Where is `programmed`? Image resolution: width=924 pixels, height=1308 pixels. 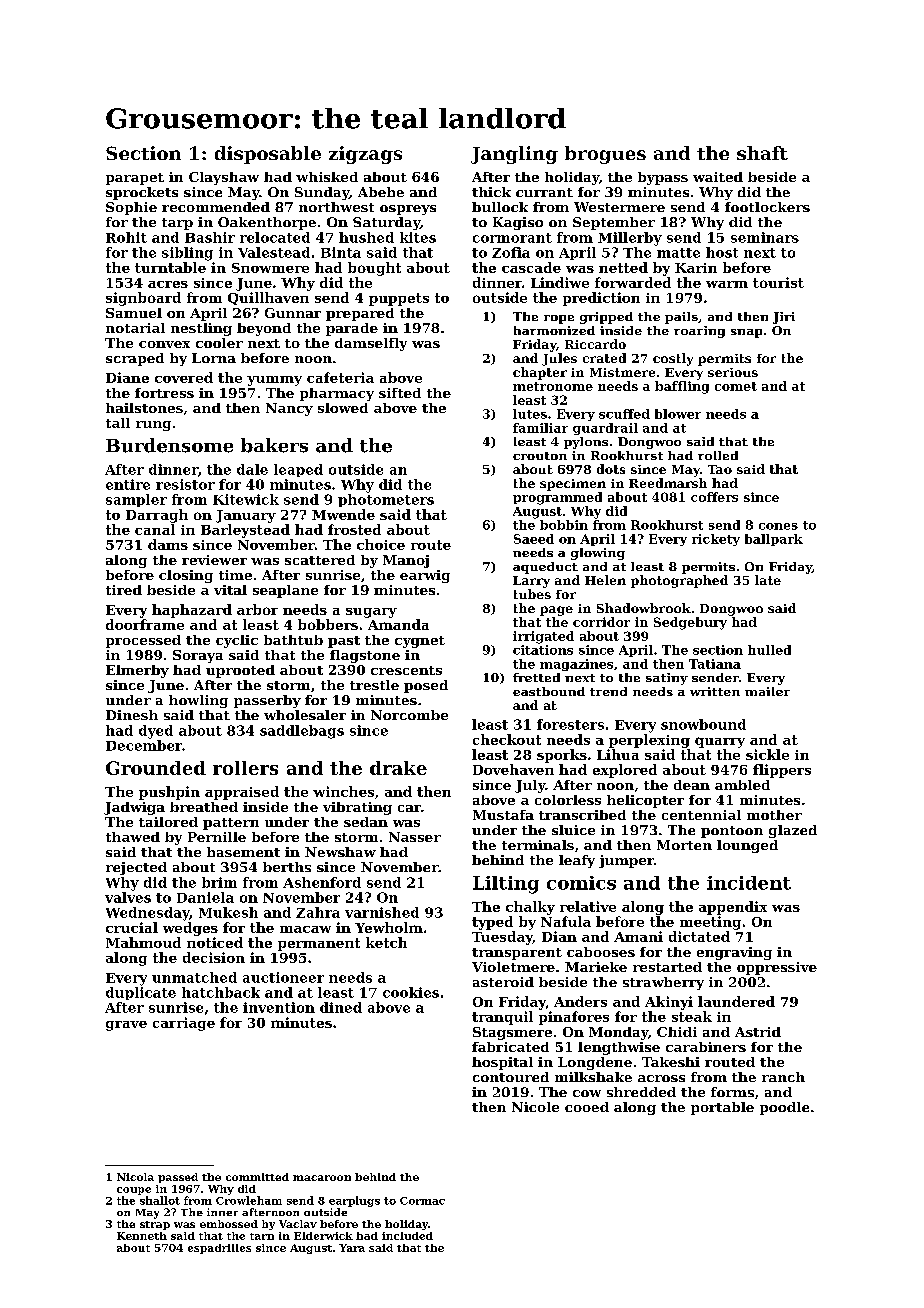
programmed is located at coordinates (557, 498).
